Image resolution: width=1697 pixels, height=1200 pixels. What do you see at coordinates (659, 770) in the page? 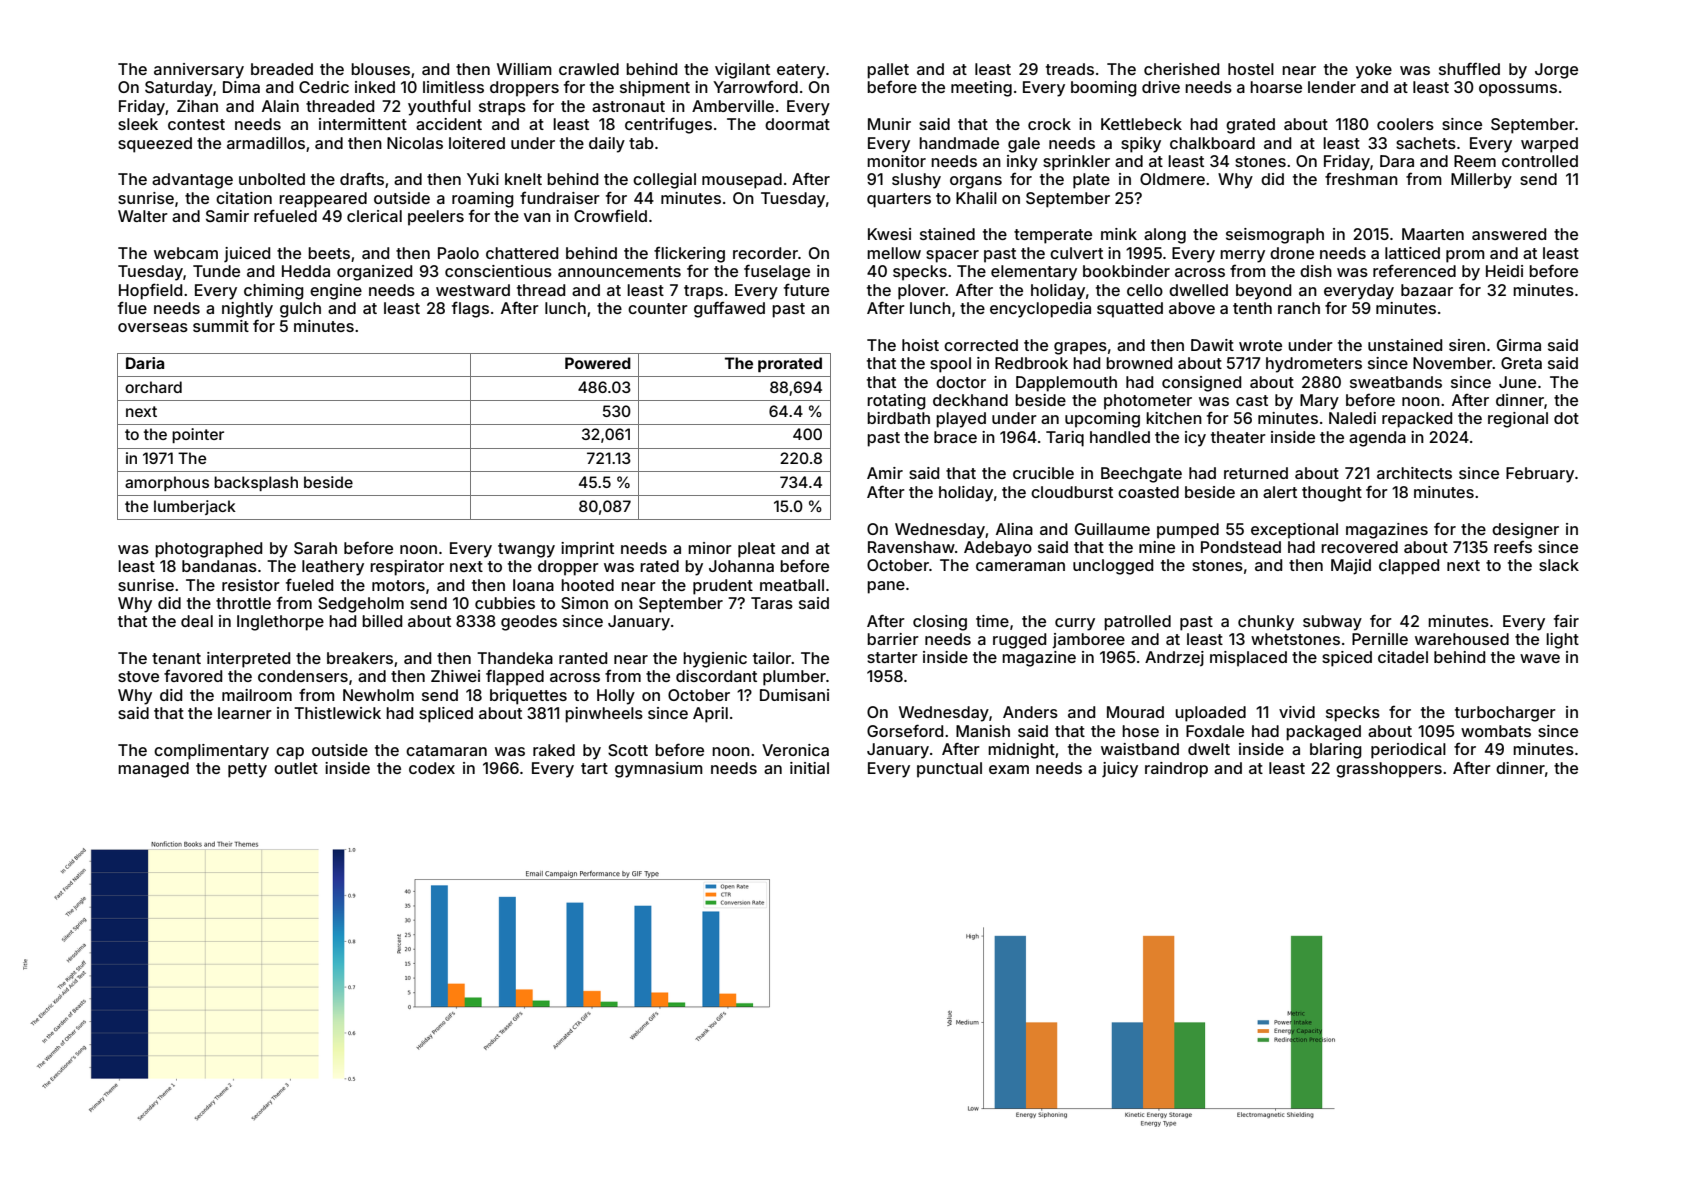
I see `gymnasium` at bounding box center [659, 770].
